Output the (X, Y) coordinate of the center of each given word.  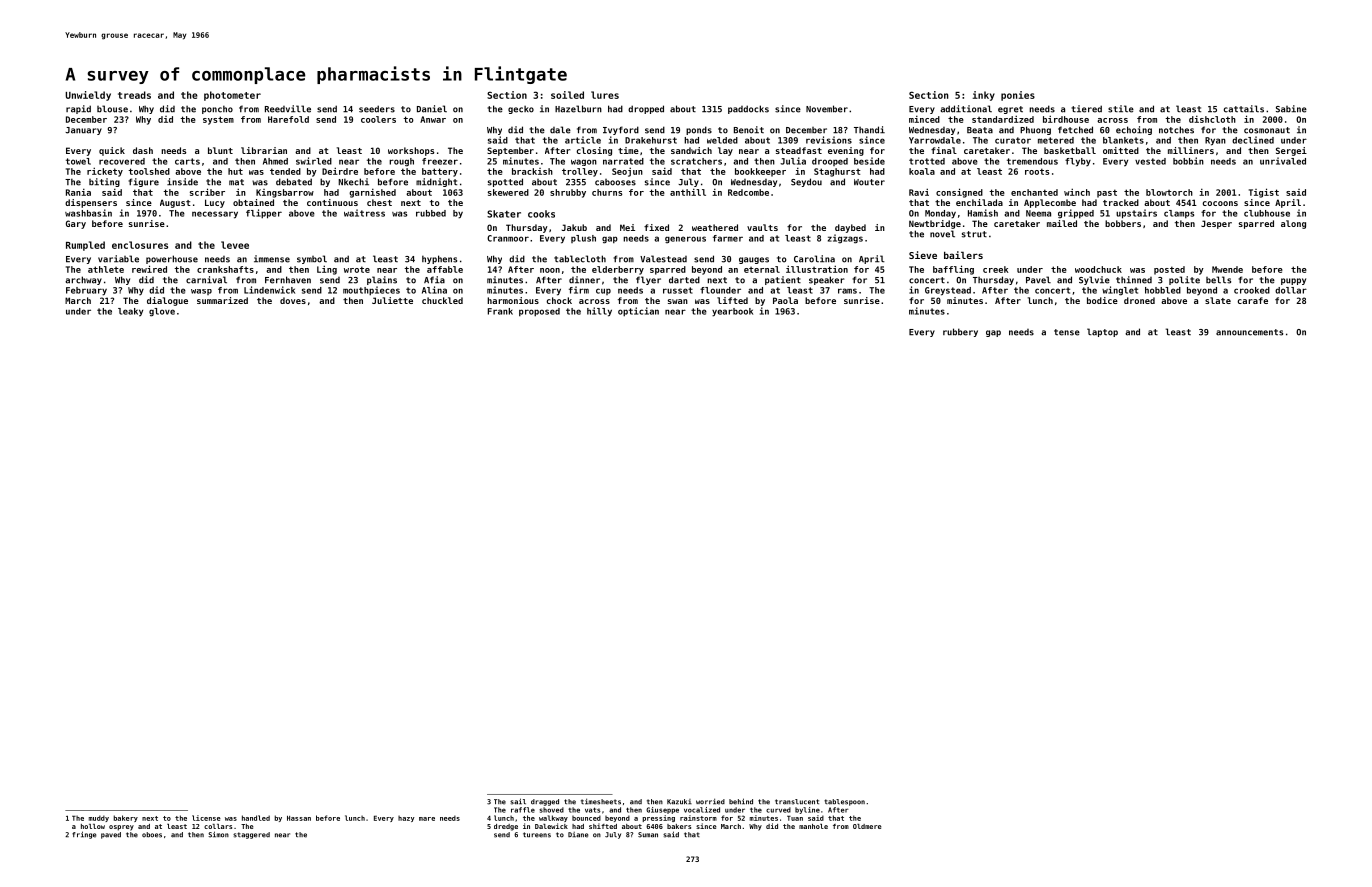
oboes (152, 835)
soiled (567, 95)
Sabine (1291, 109)
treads (134, 95)
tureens (537, 835)
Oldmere (867, 826)
